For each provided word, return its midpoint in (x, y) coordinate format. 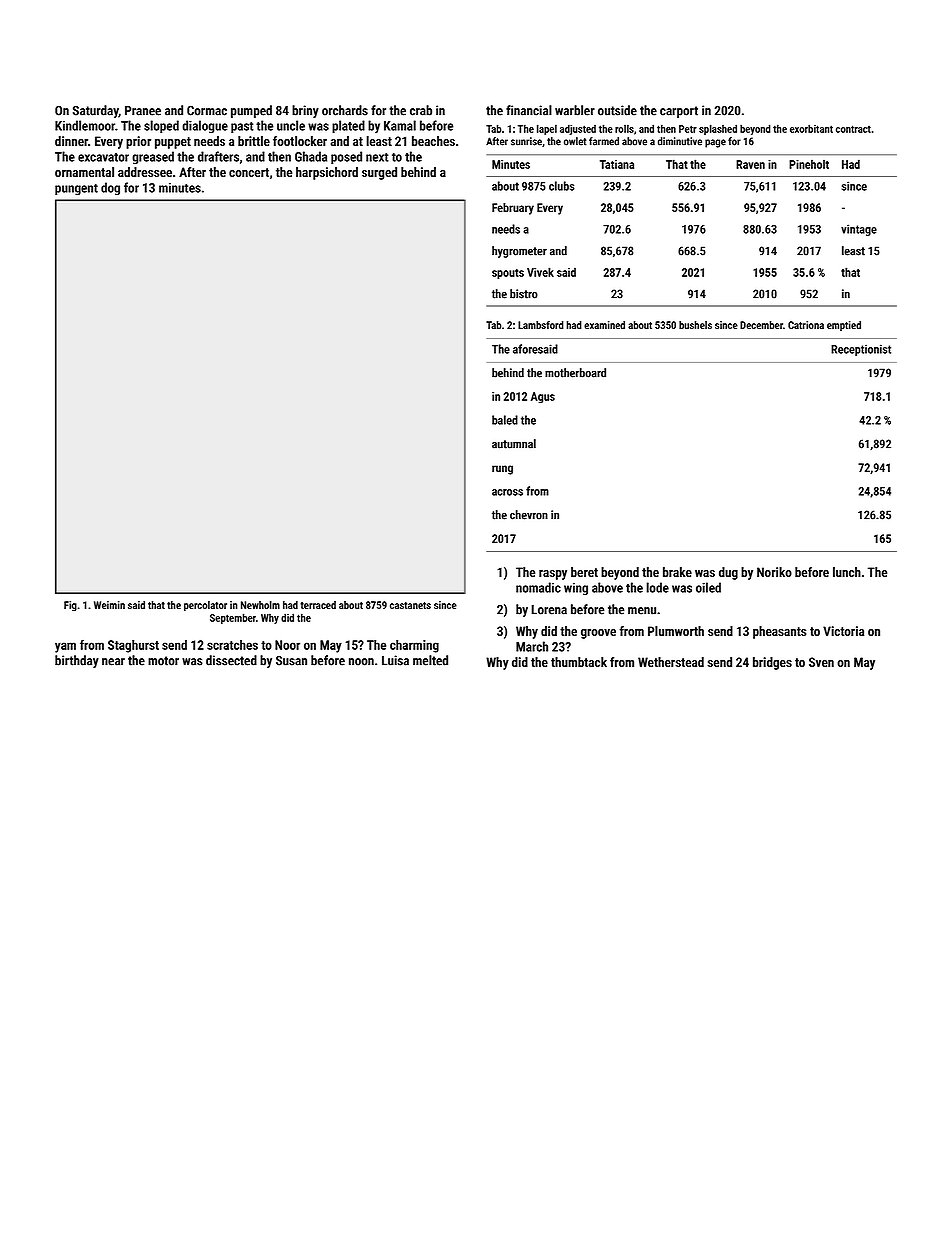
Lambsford (541, 325)
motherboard (575, 373)
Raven (750, 164)
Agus (543, 398)
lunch (847, 572)
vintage (859, 230)
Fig (70, 606)
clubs (562, 186)
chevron (529, 515)
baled (505, 420)
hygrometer (519, 252)
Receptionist (861, 350)
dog (110, 188)
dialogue (205, 127)
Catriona (806, 325)
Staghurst (133, 646)
